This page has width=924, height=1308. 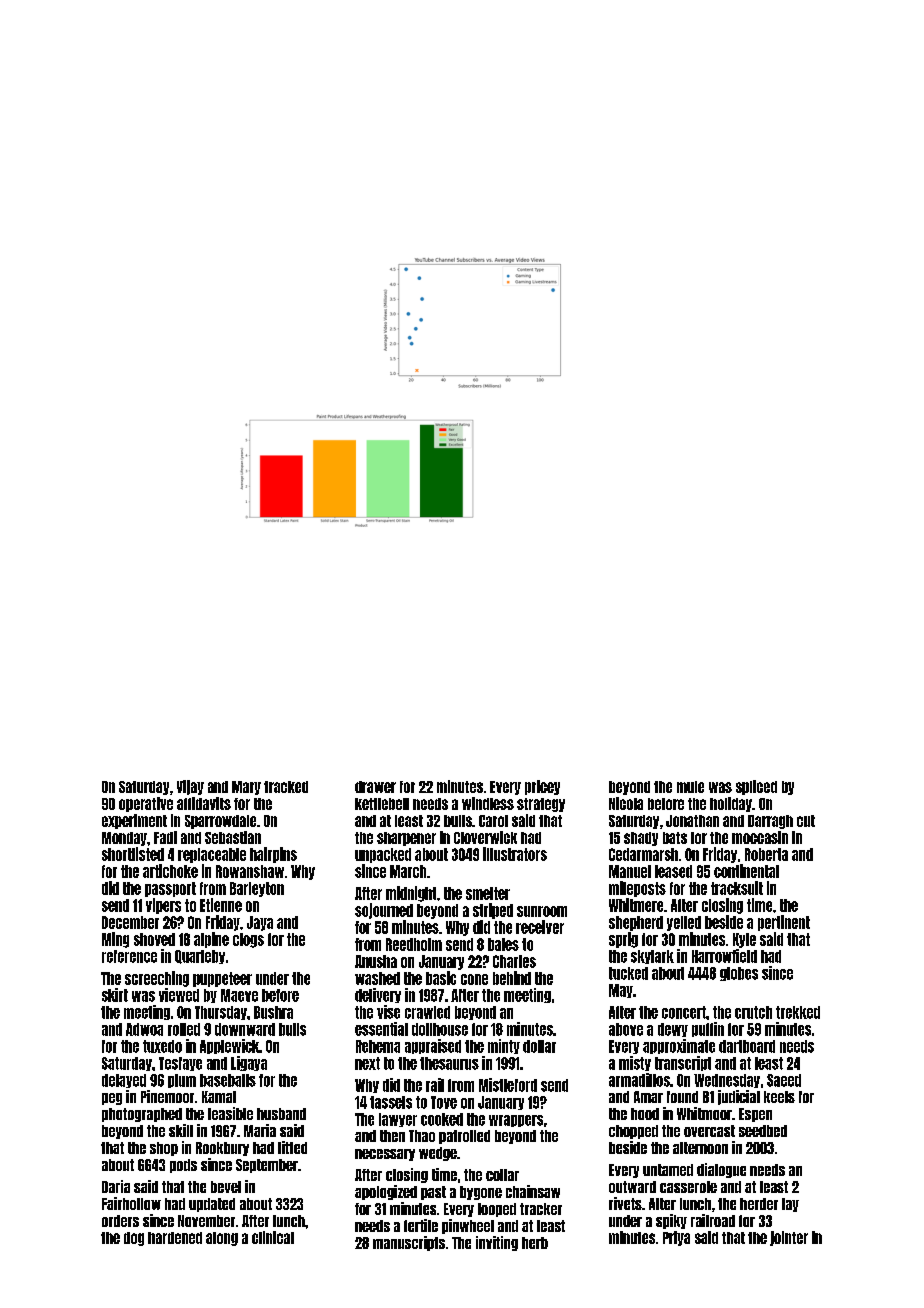 I want to click on spliced, so click(x=756, y=787).
